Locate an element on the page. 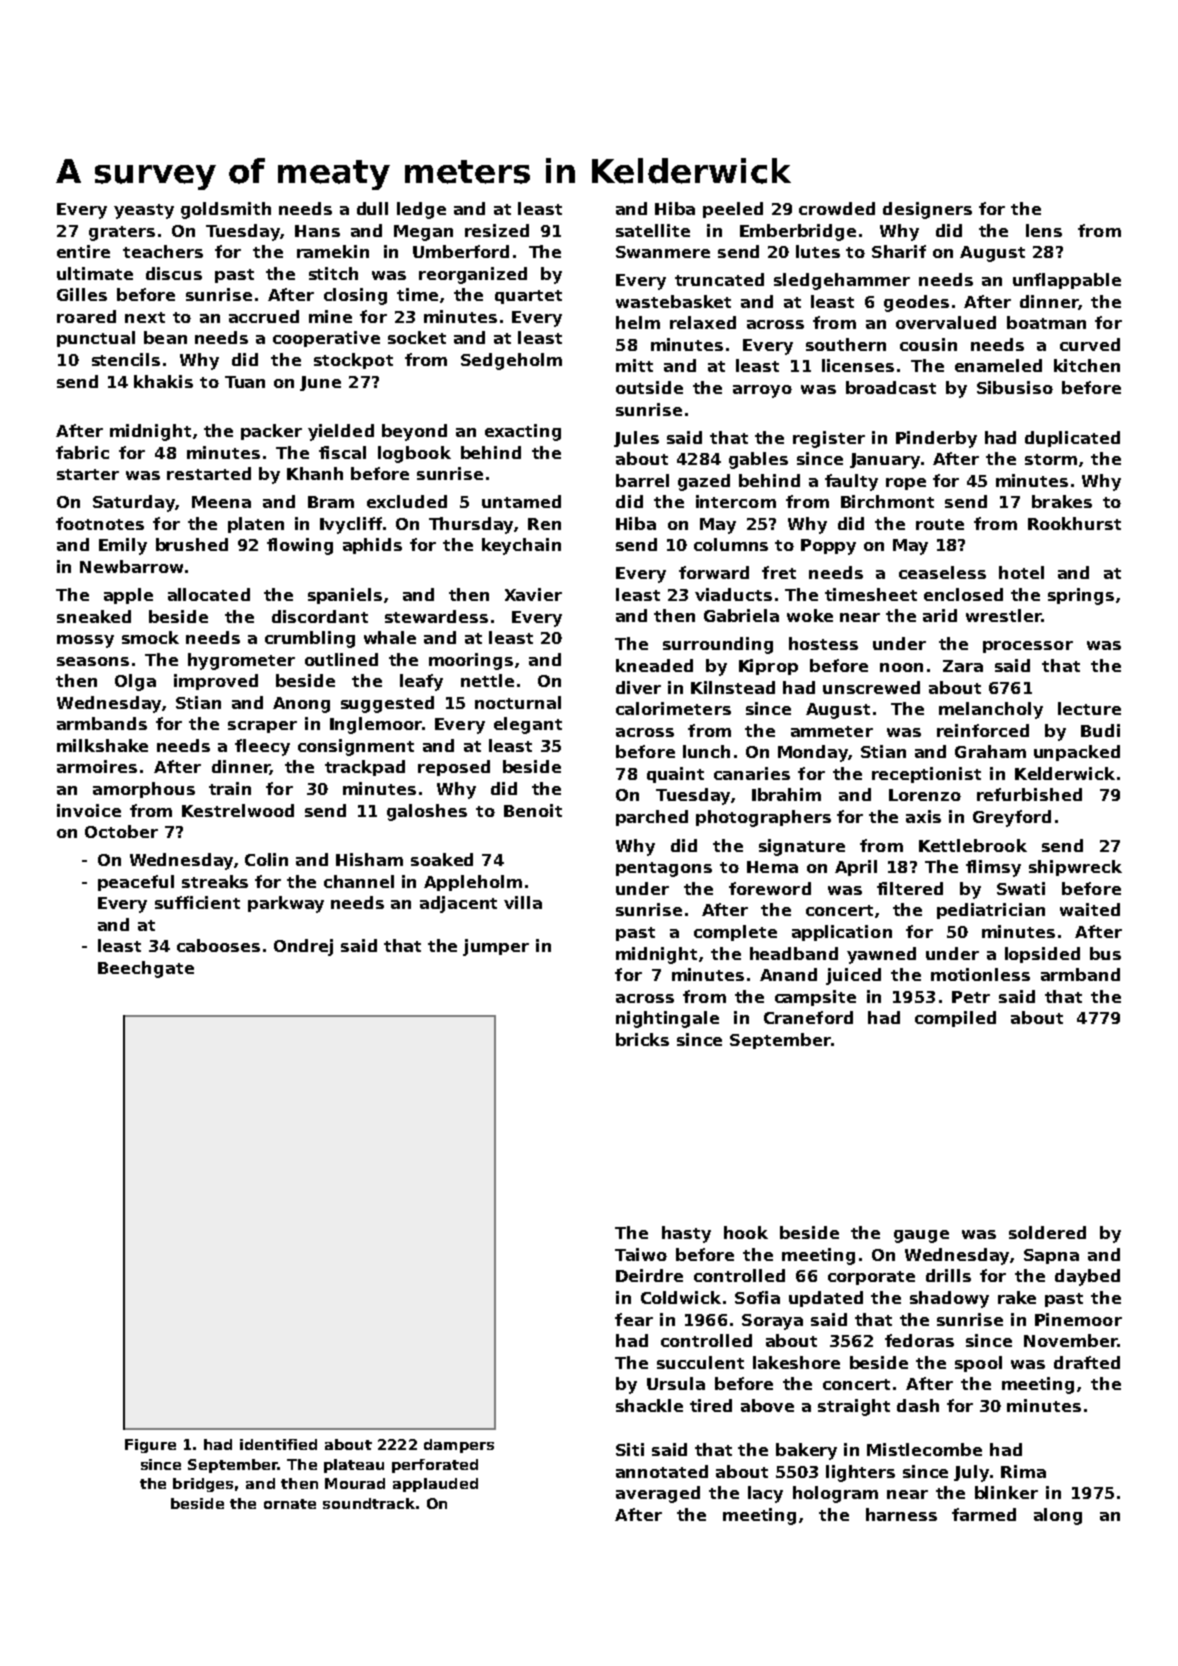 This image has width=1178, height=1666. nocturnal is located at coordinates (518, 702).
